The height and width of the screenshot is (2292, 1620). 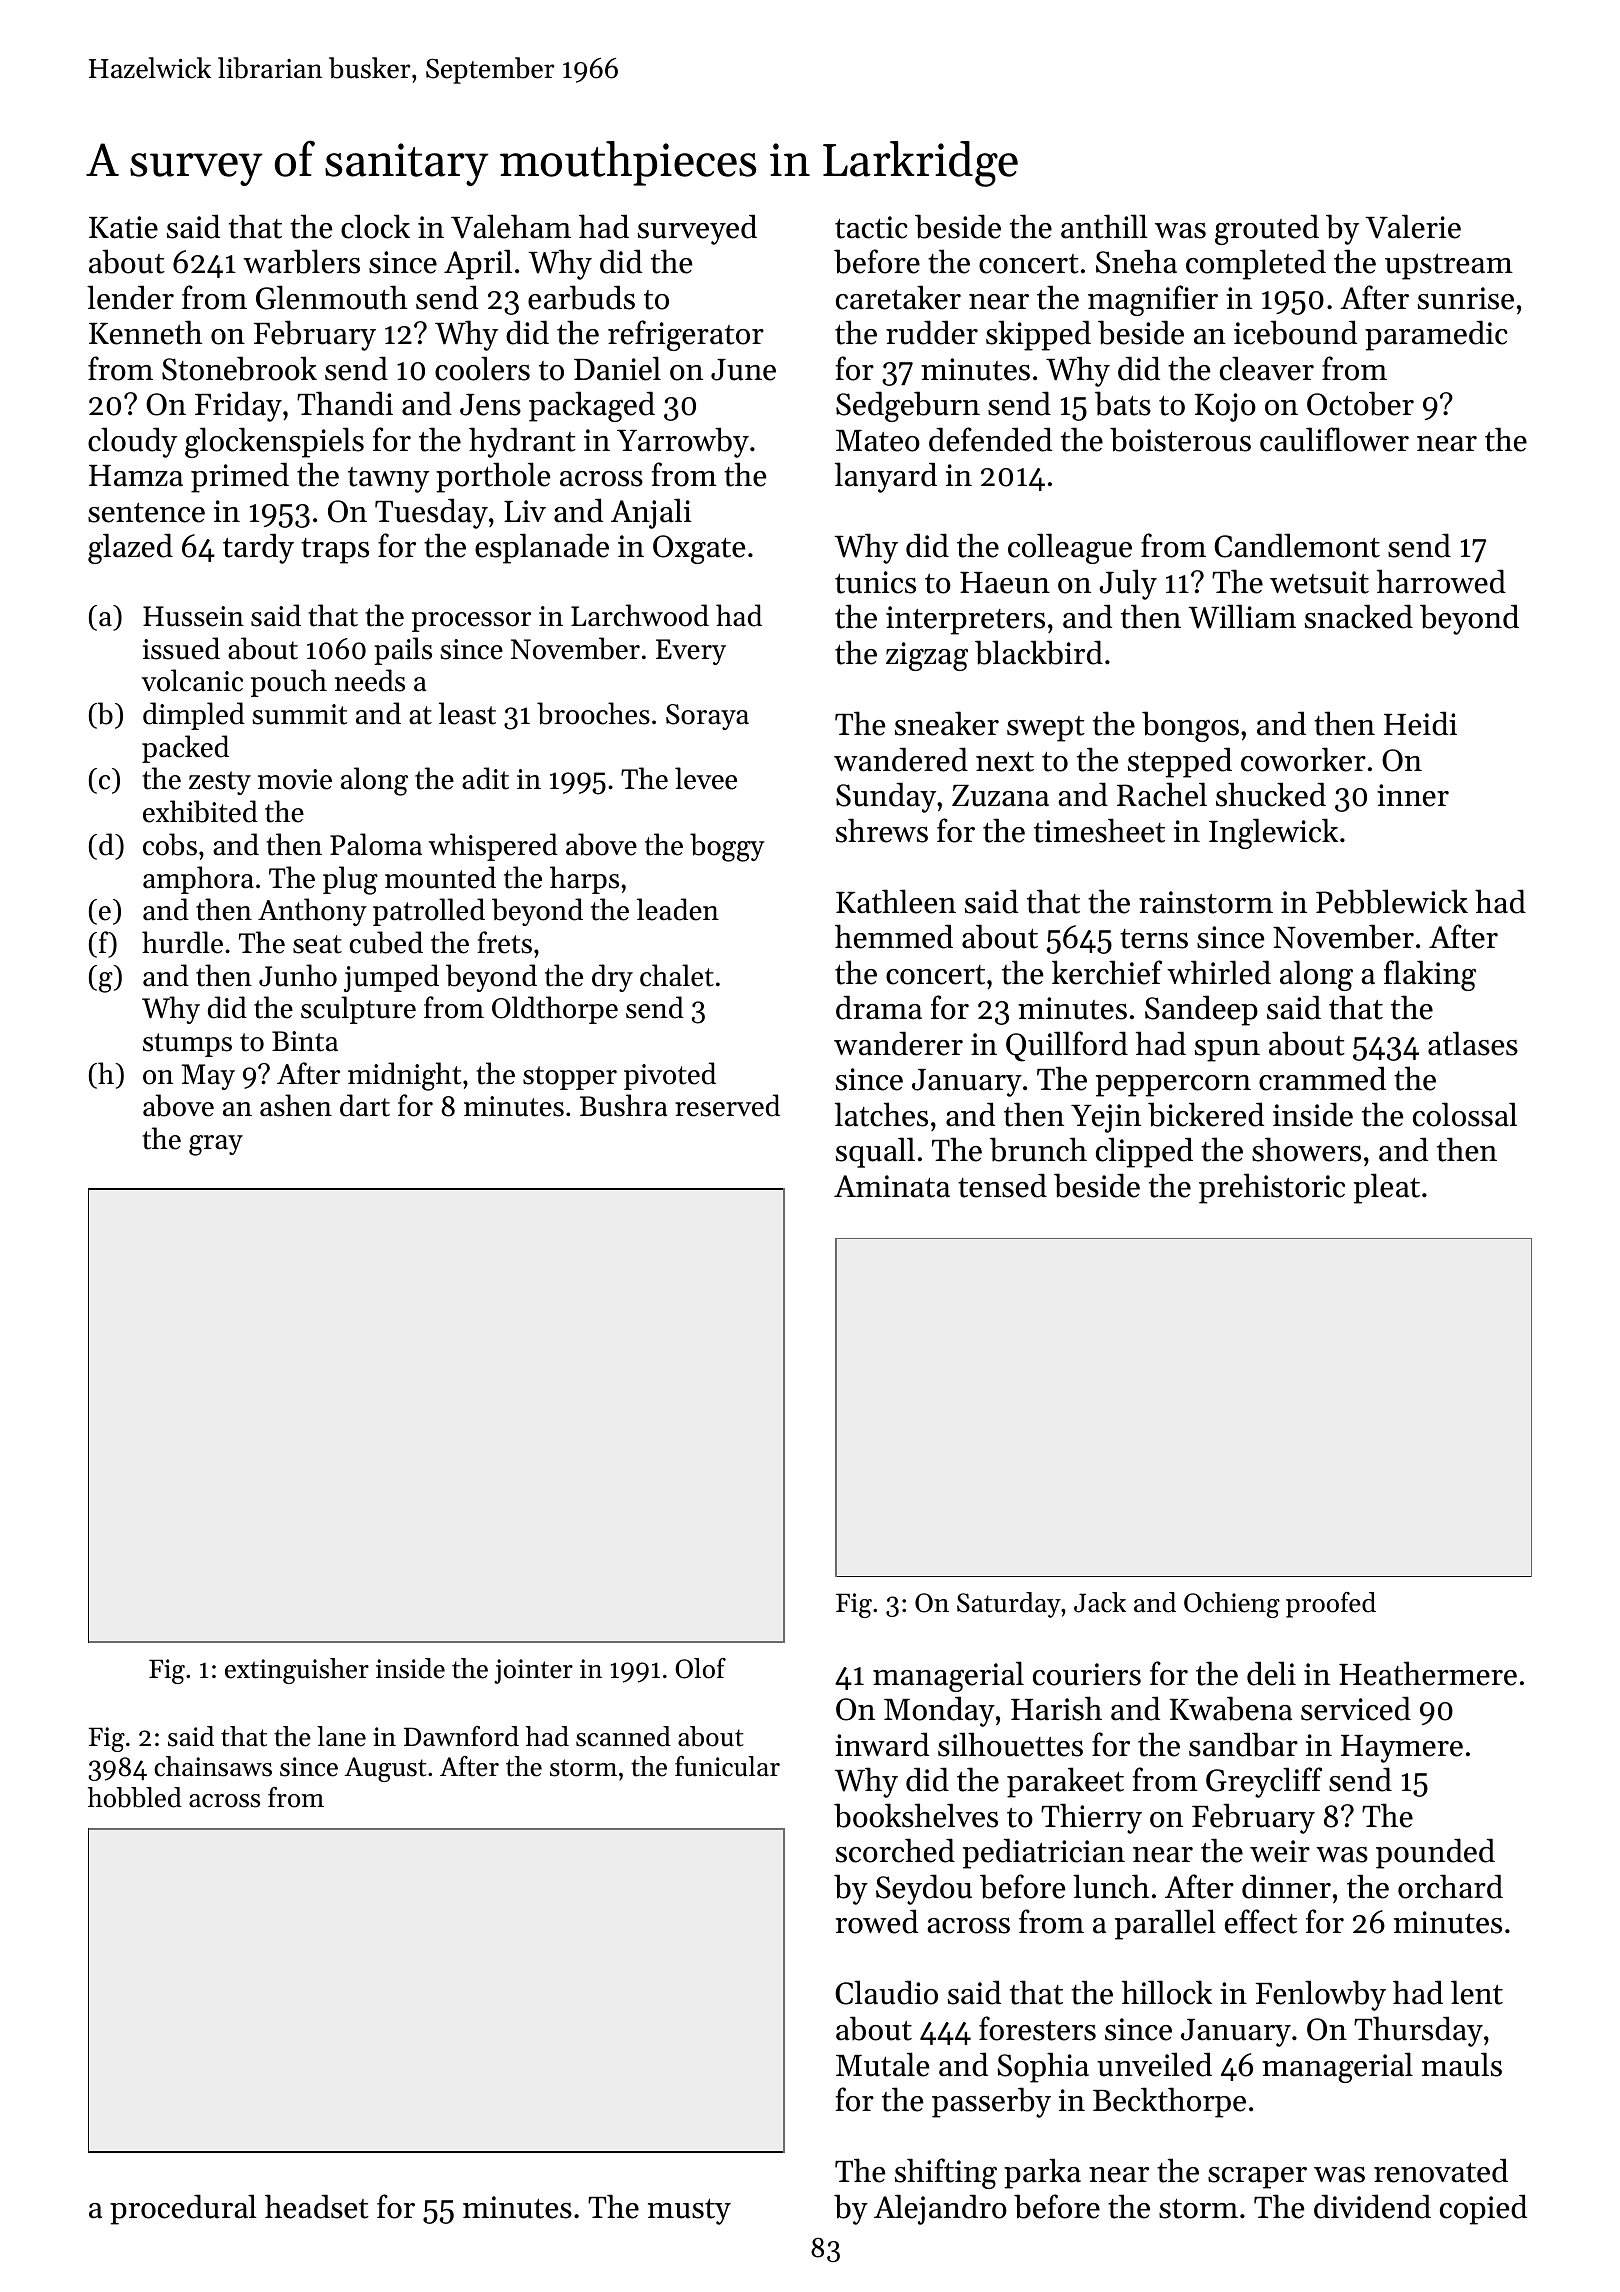 What do you see at coordinates (871, 227) in the screenshot?
I see `tactic` at bounding box center [871, 227].
